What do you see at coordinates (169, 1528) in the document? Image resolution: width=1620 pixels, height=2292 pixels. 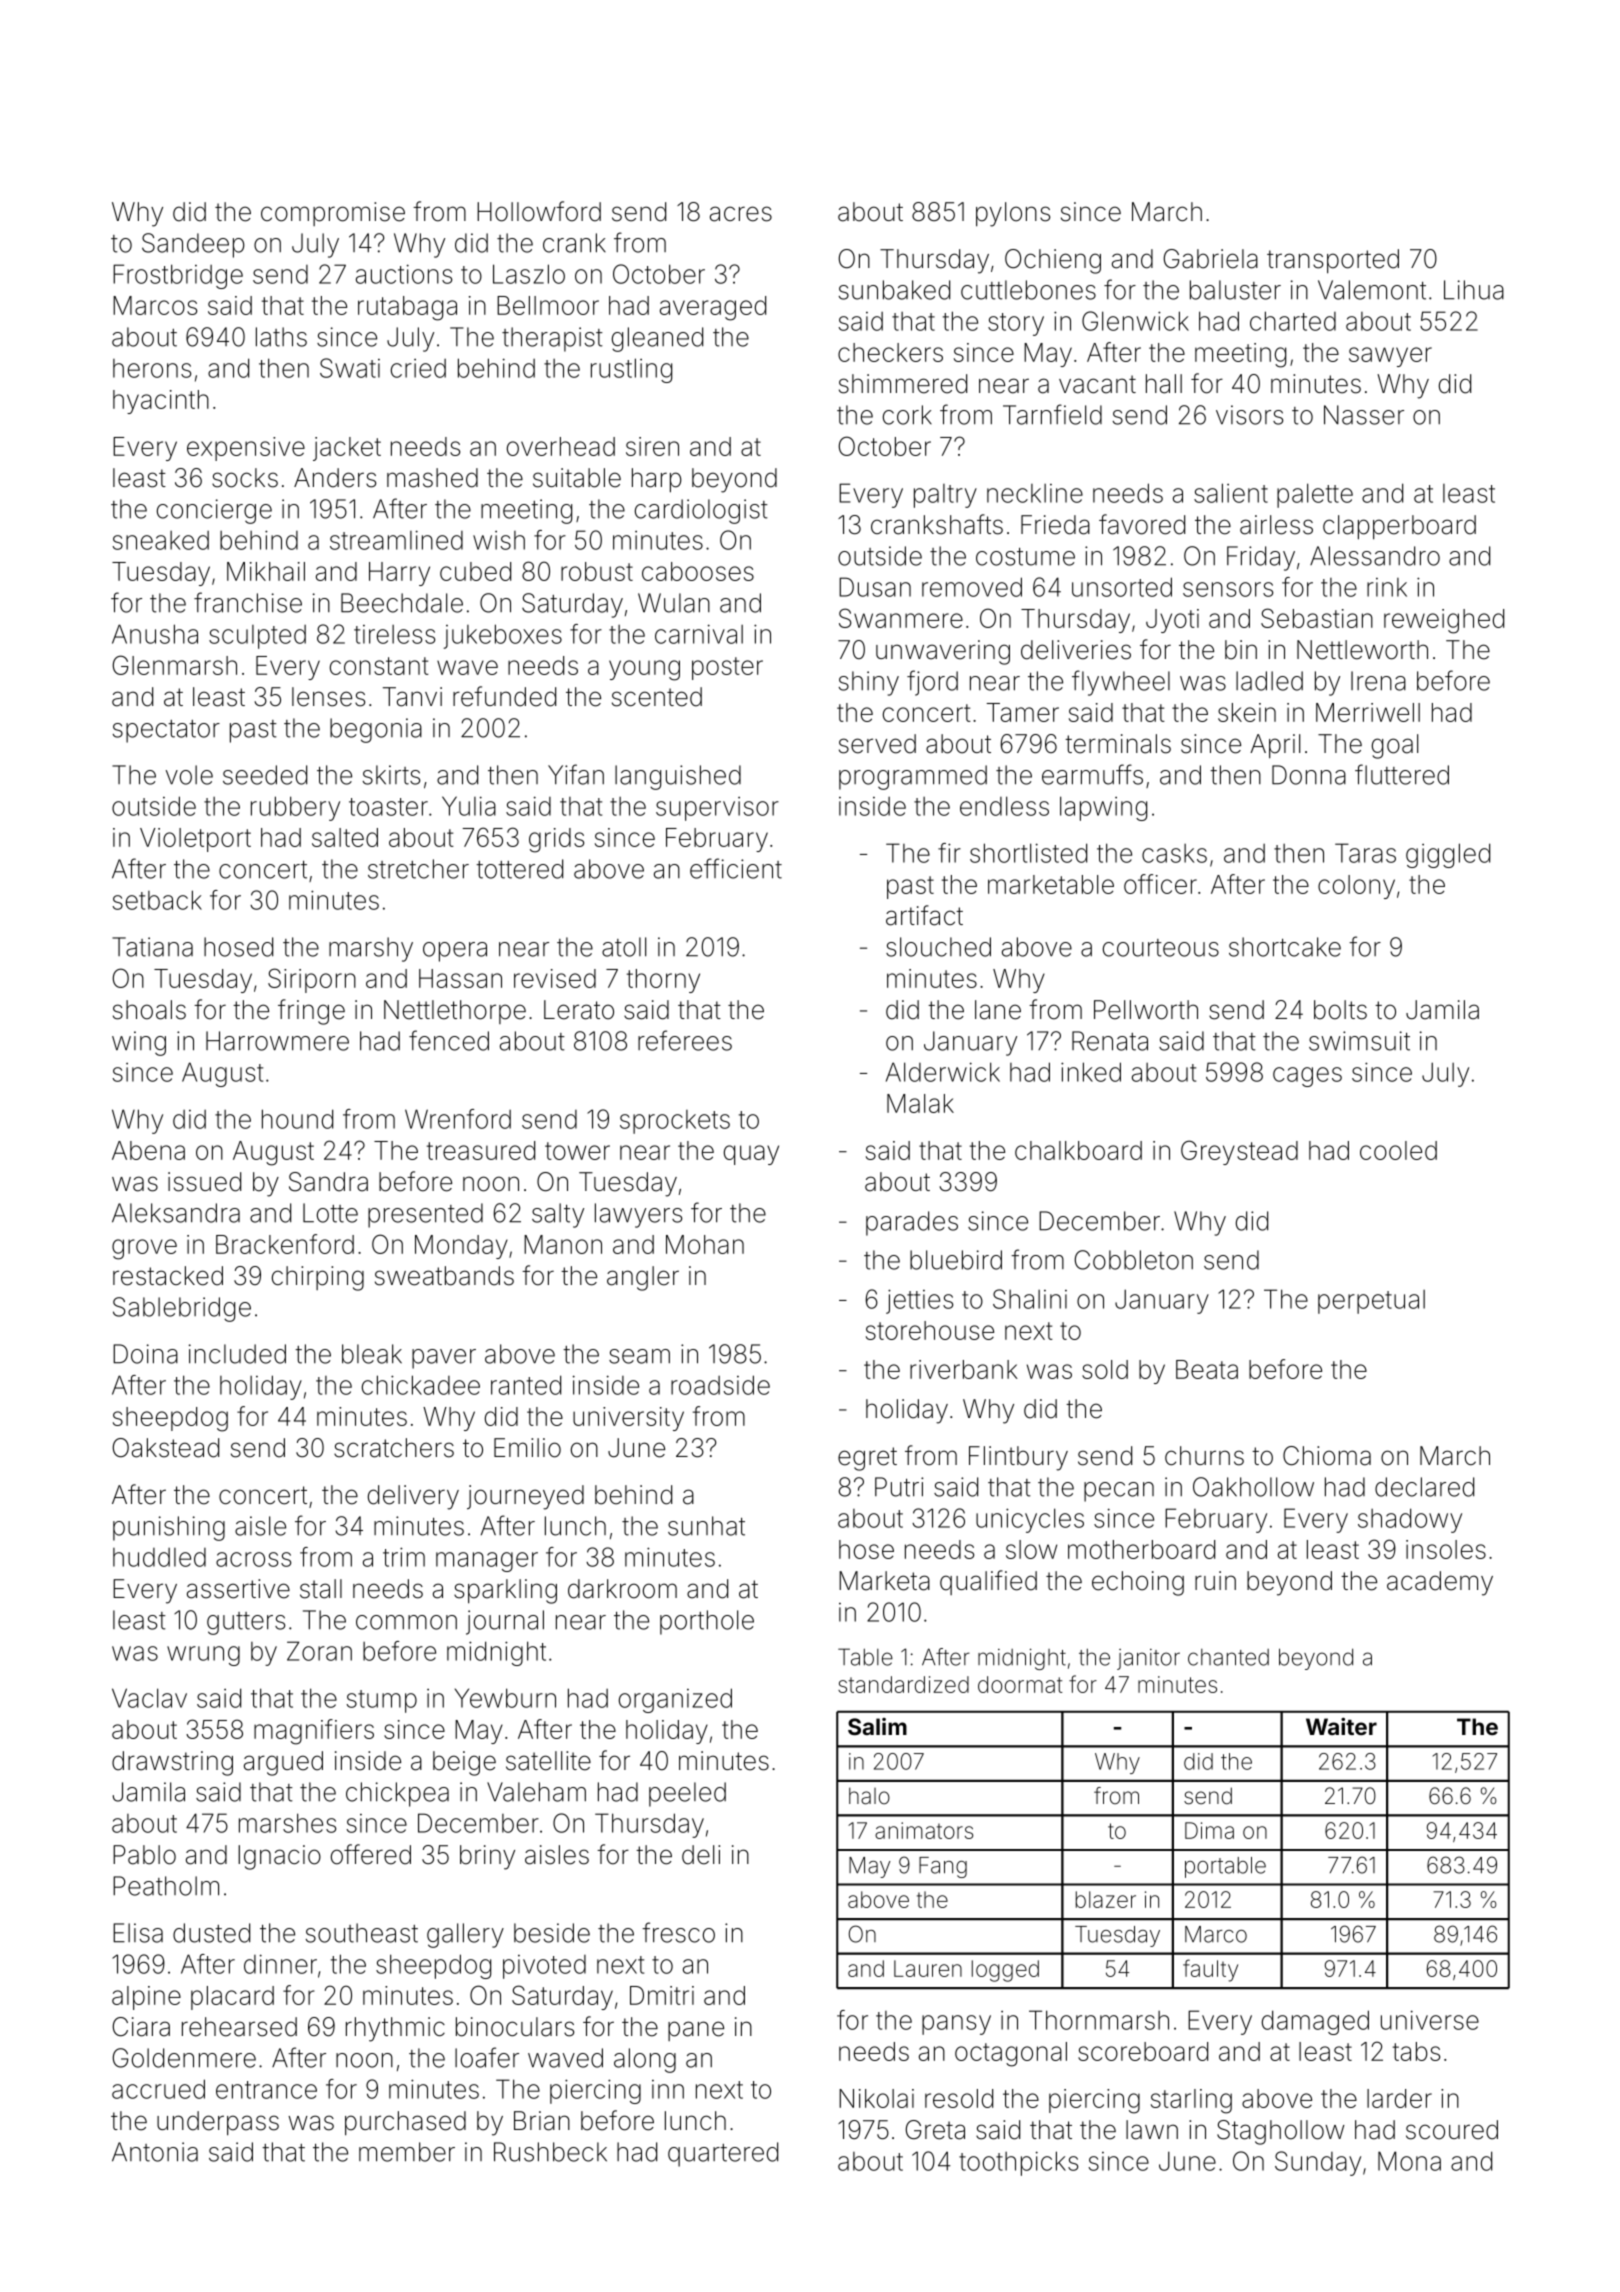 I see `punishing` at bounding box center [169, 1528].
